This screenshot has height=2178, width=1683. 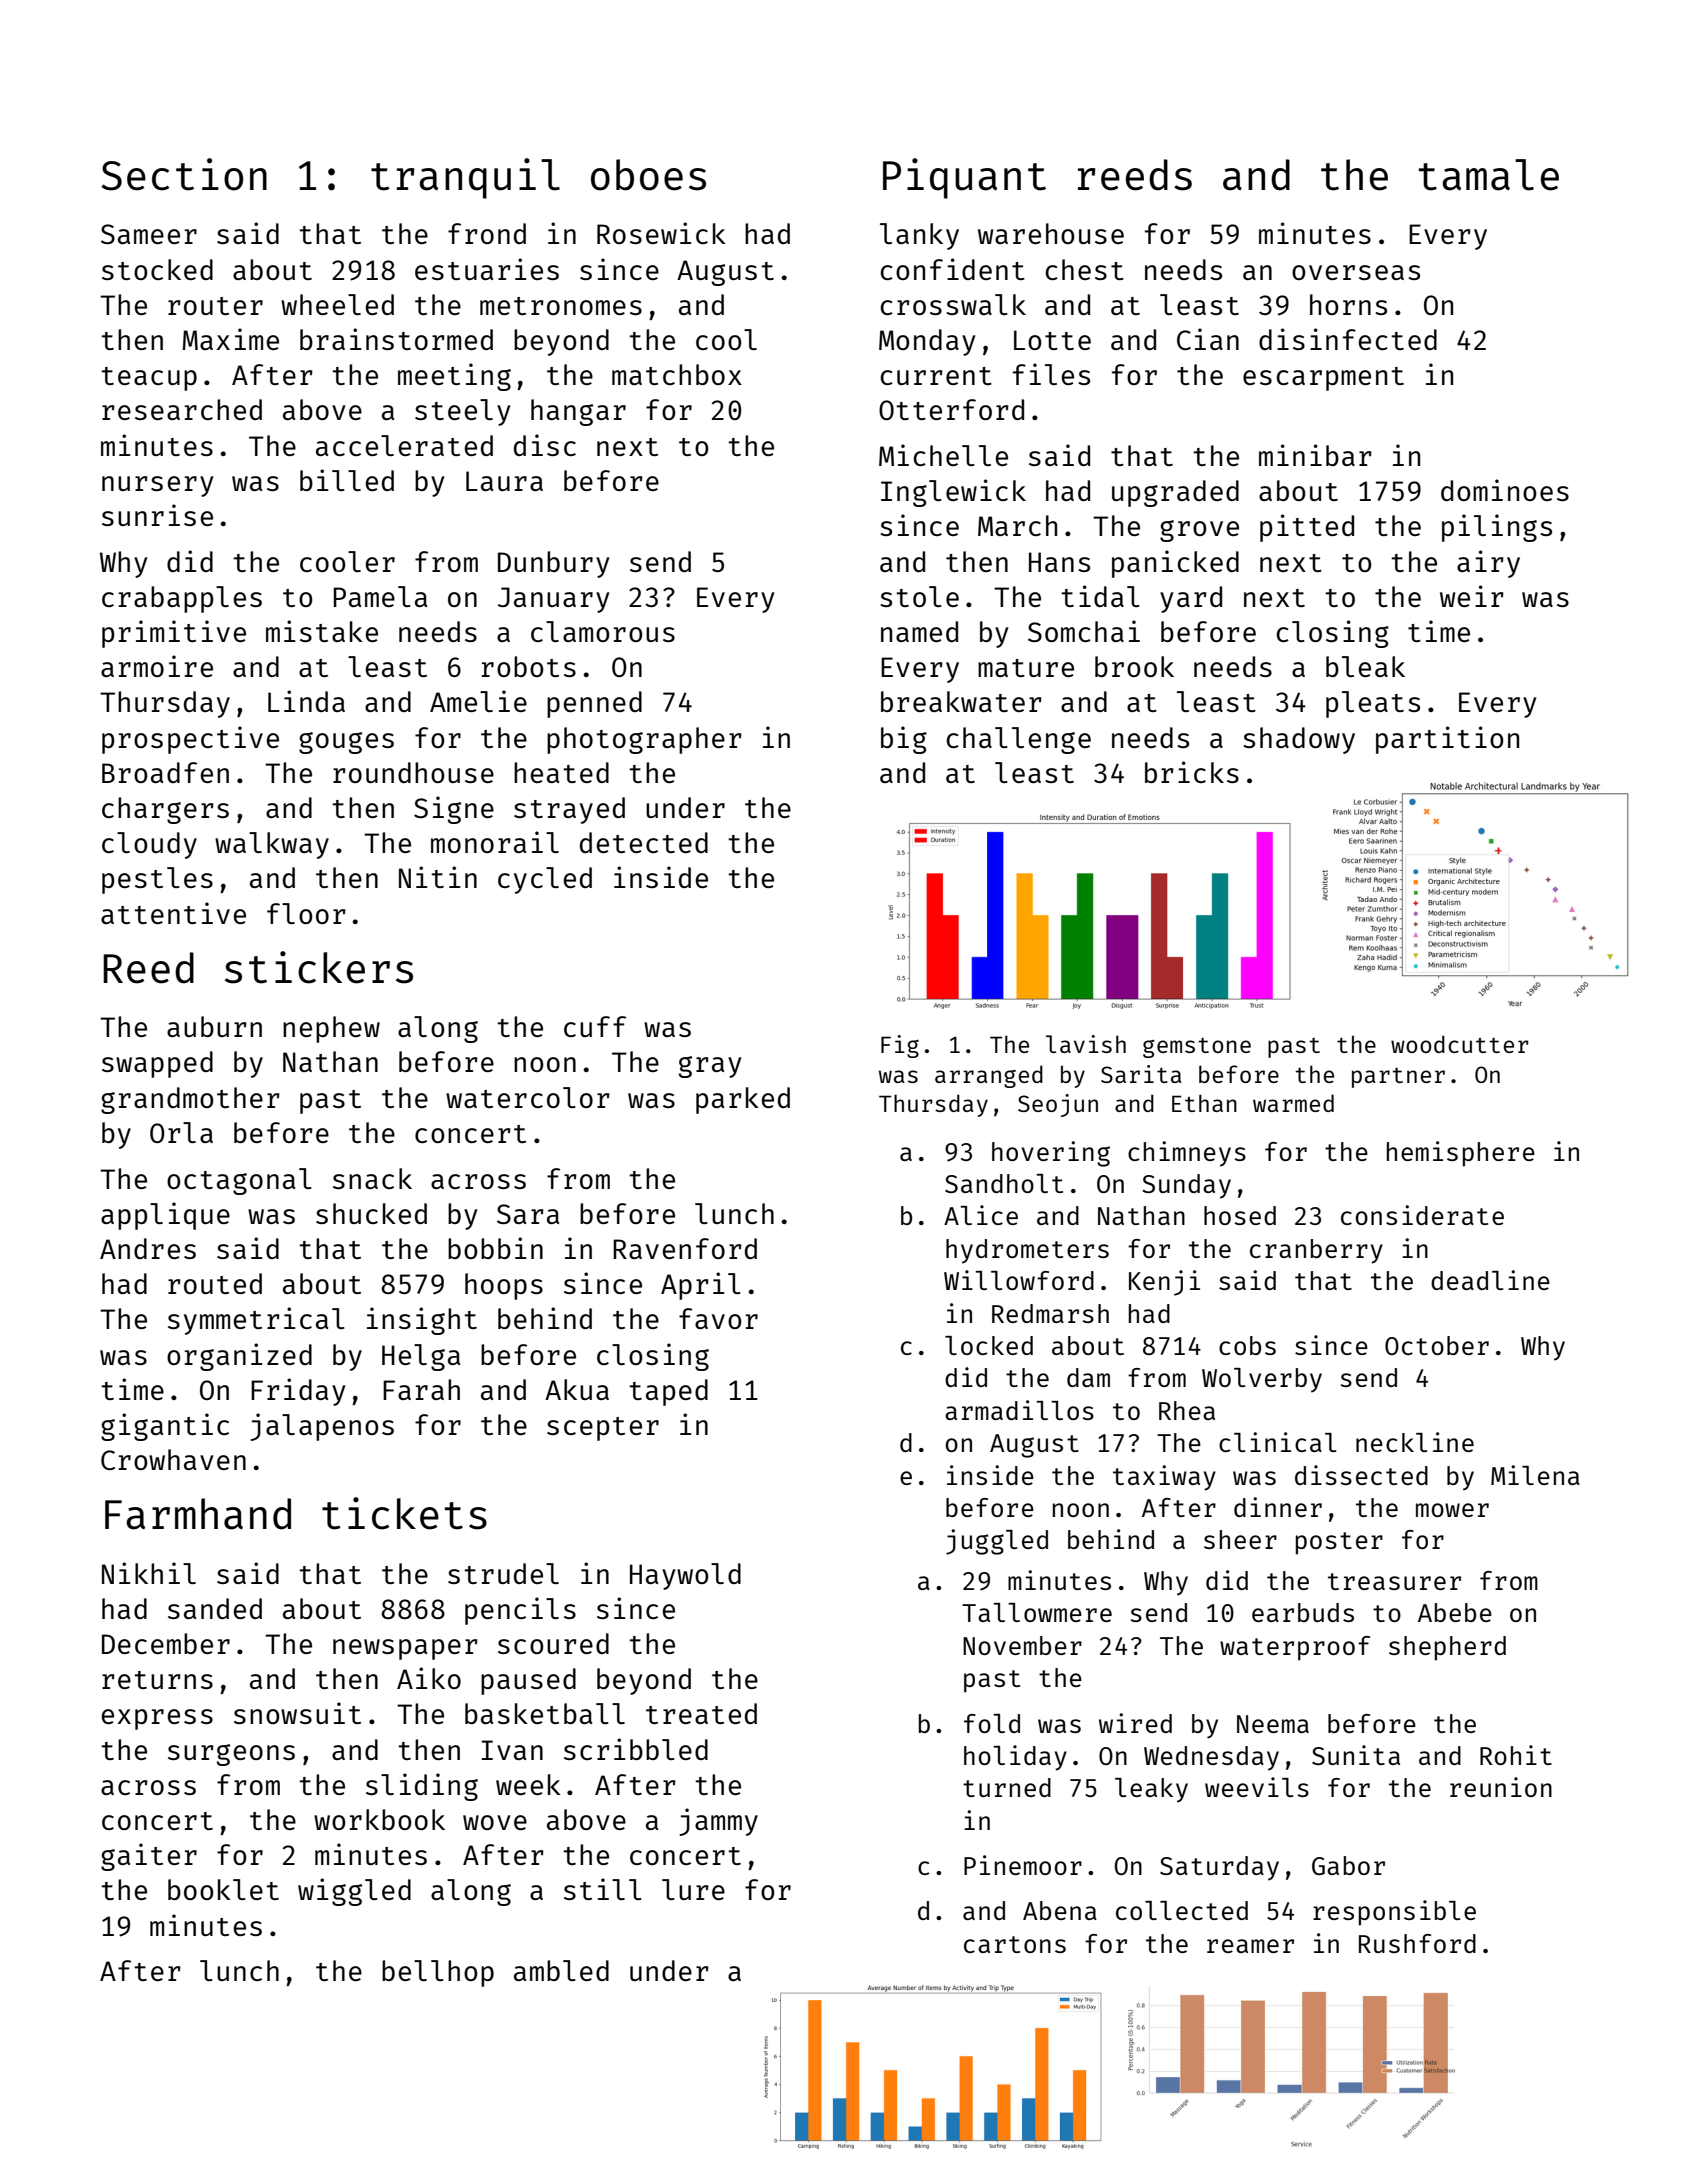 What do you see at coordinates (1086, 1044) in the screenshot?
I see `lavish` at bounding box center [1086, 1044].
